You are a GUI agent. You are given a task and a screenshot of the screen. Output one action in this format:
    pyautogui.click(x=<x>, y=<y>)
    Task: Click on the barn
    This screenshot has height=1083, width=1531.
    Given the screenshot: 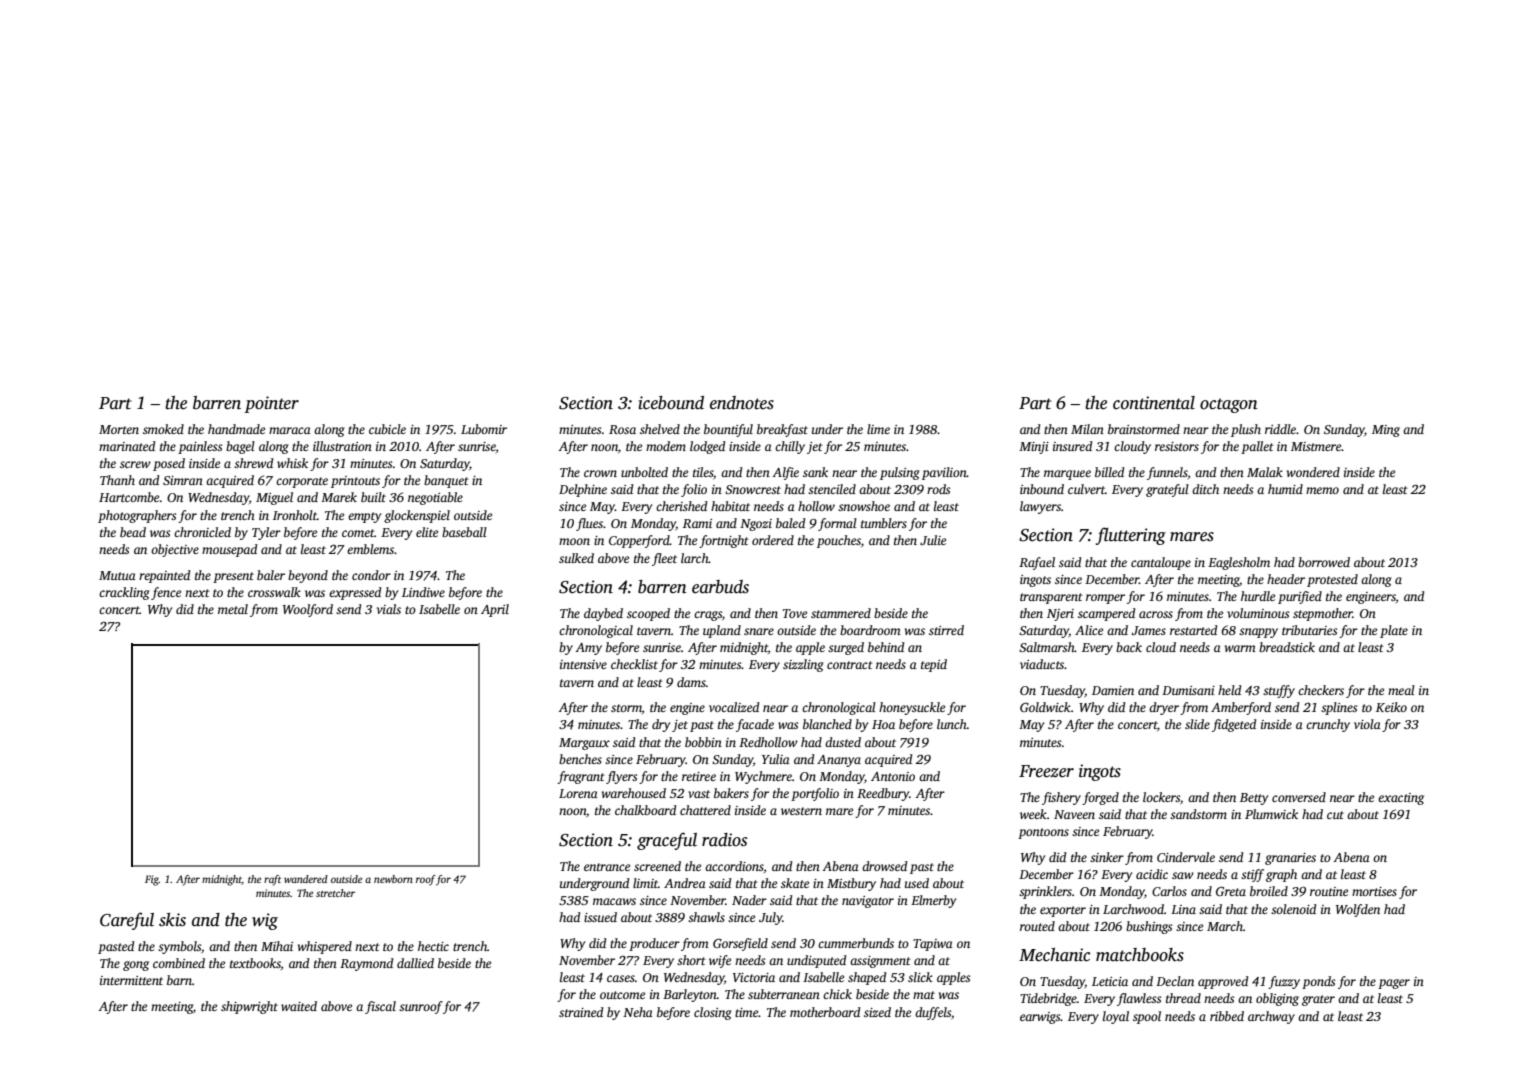 What is the action you would take?
    pyautogui.click(x=179, y=980)
